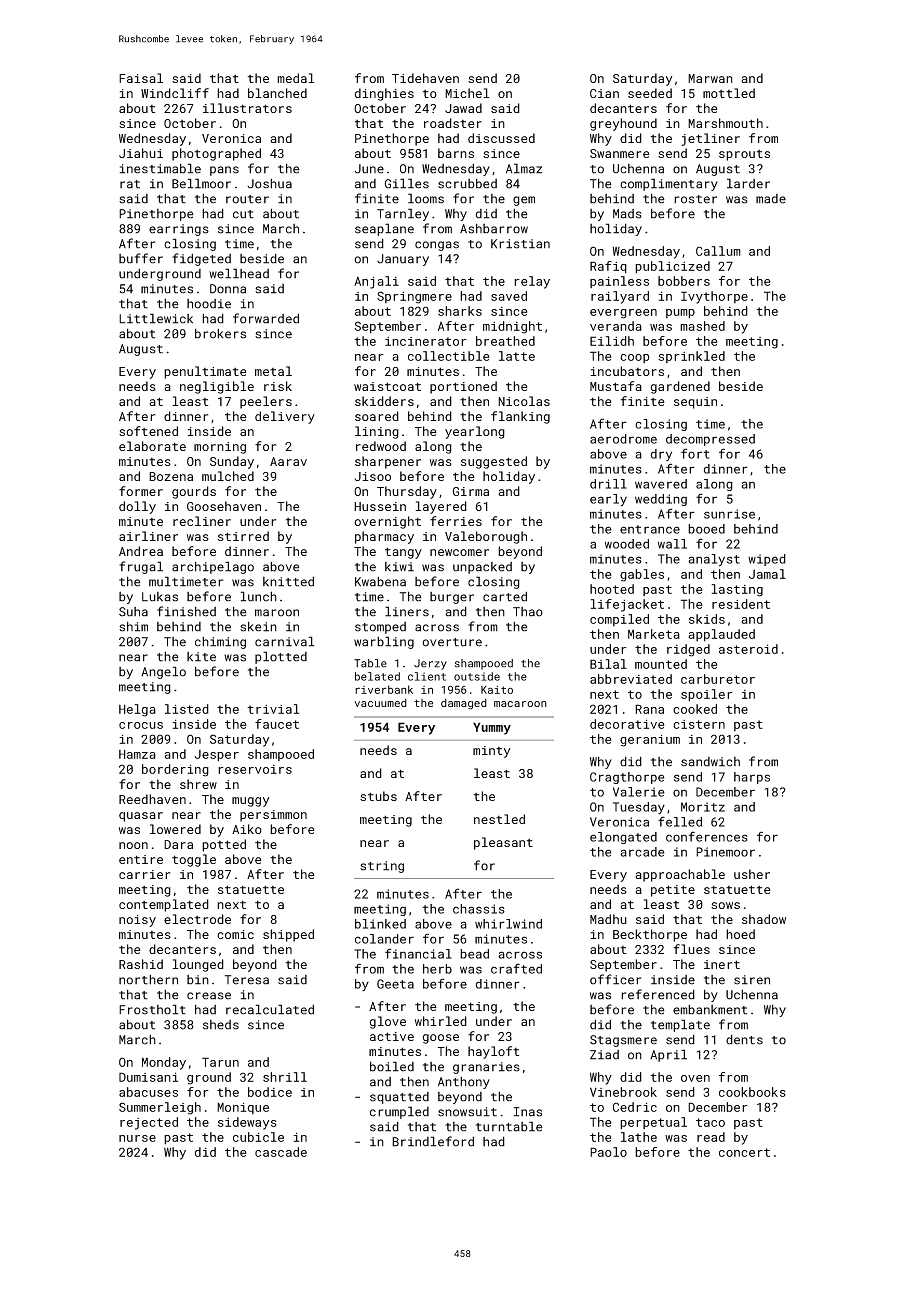 The image size is (908, 1316). Describe the element at coordinates (270, 1009) in the screenshot. I see `recalculated` at that location.
